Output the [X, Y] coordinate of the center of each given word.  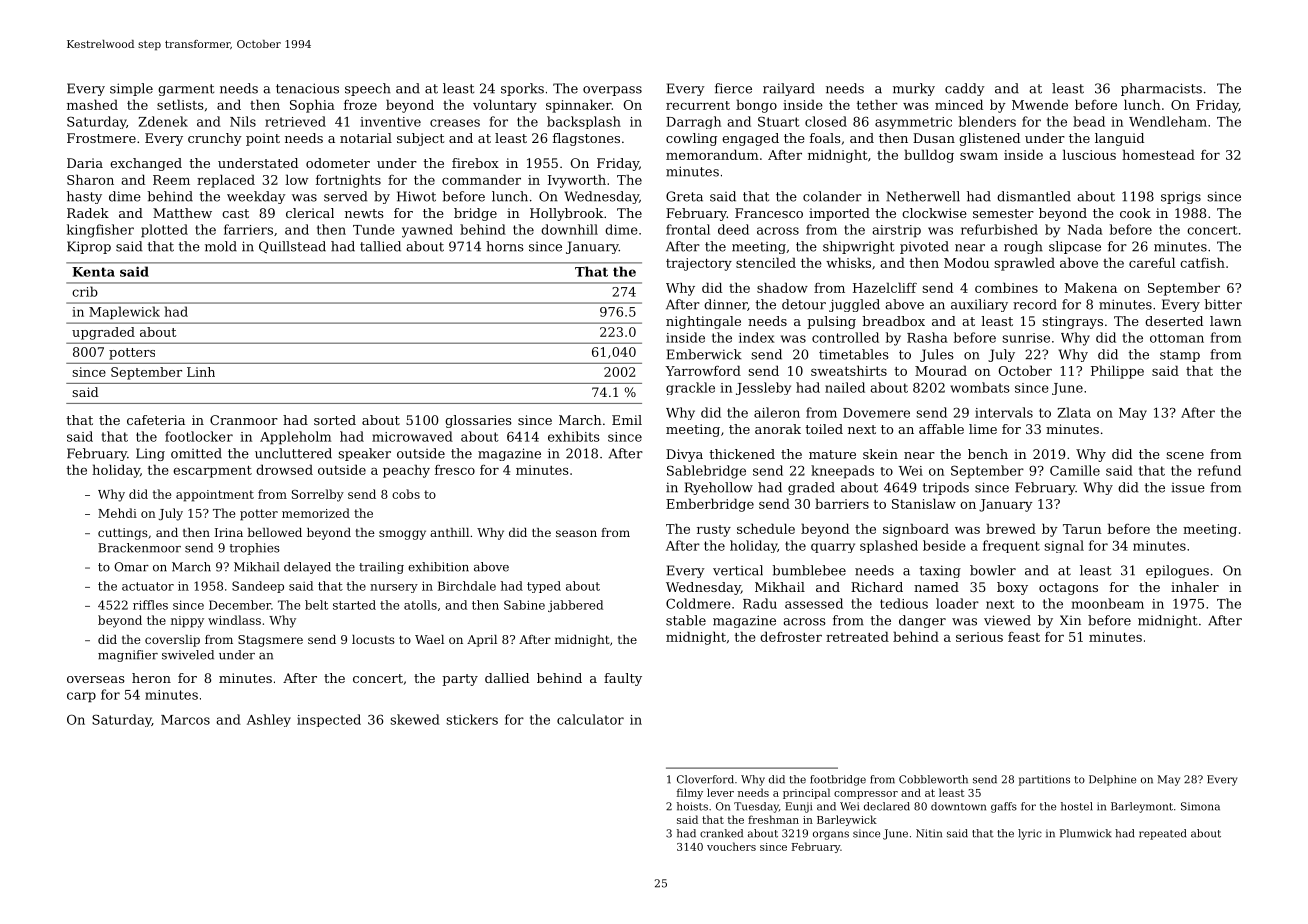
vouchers [731, 846]
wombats [980, 387]
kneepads [842, 472]
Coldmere [698, 603]
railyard [789, 89]
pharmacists [1161, 89]
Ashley [269, 720]
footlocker [199, 436]
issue [1188, 488]
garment [186, 90]
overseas [96, 679]
